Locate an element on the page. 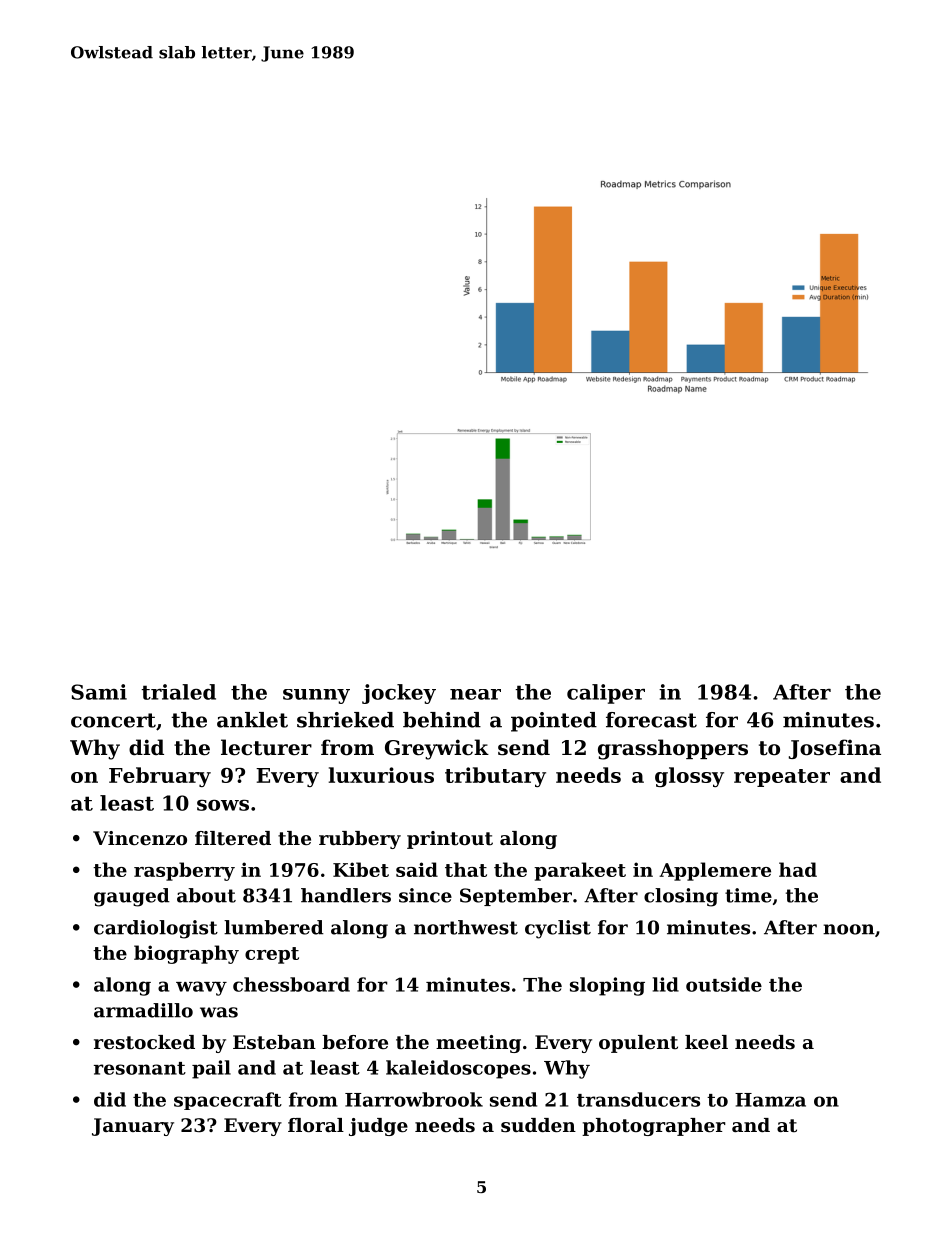 This page has width=952, height=1233. resonant is located at coordinates (140, 1068).
